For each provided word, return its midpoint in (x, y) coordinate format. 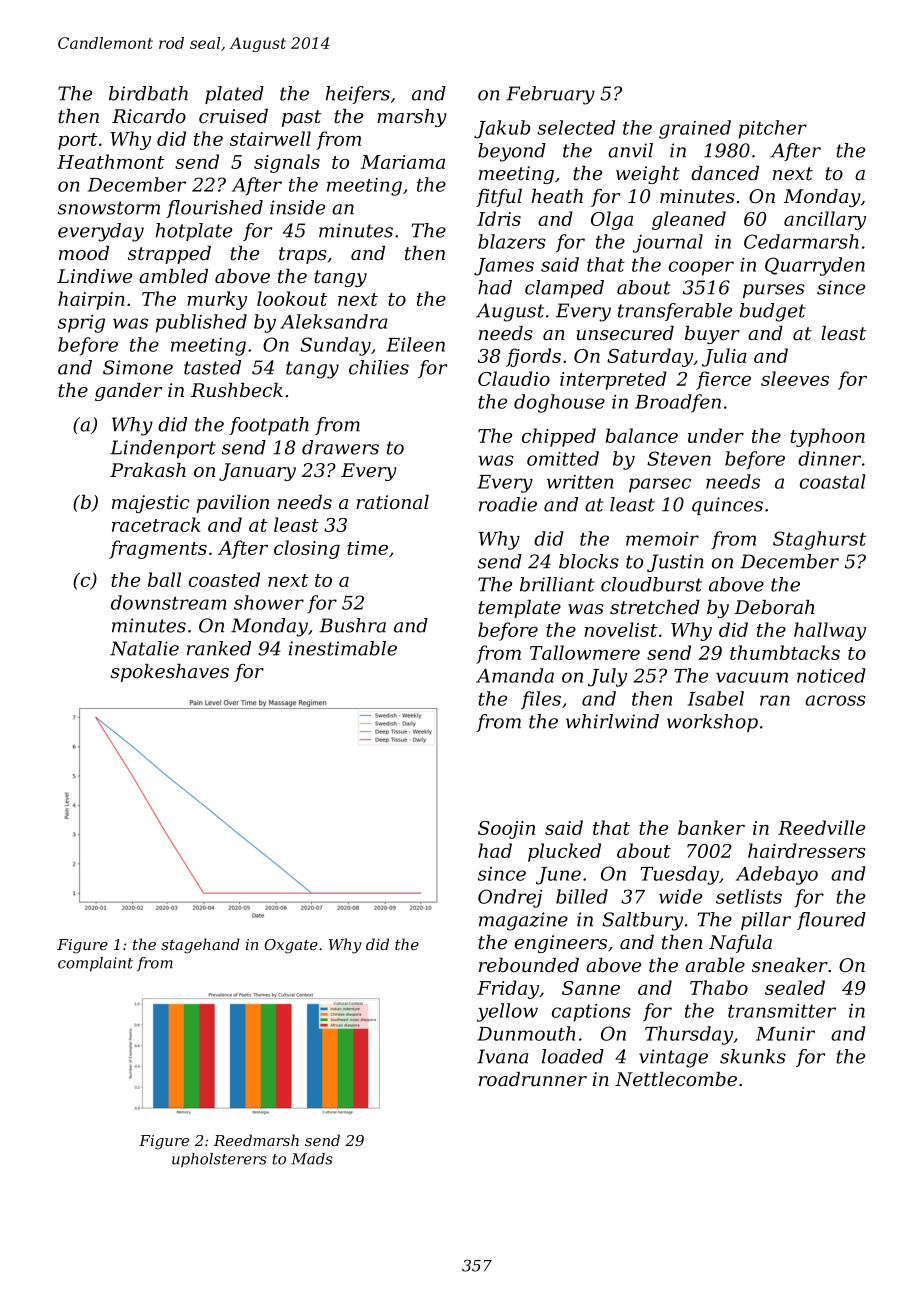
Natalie (144, 648)
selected (576, 127)
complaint (95, 964)
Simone (138, 367)
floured (831, 921)
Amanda (515, 675)
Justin (675, 563)
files (541, 700)
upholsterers (219, 1160)
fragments (158, 549)
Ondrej (510, 898)
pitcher (772, 129)
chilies (379, 367)
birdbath (148, 93)
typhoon (827, 437)
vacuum (752, 677)
